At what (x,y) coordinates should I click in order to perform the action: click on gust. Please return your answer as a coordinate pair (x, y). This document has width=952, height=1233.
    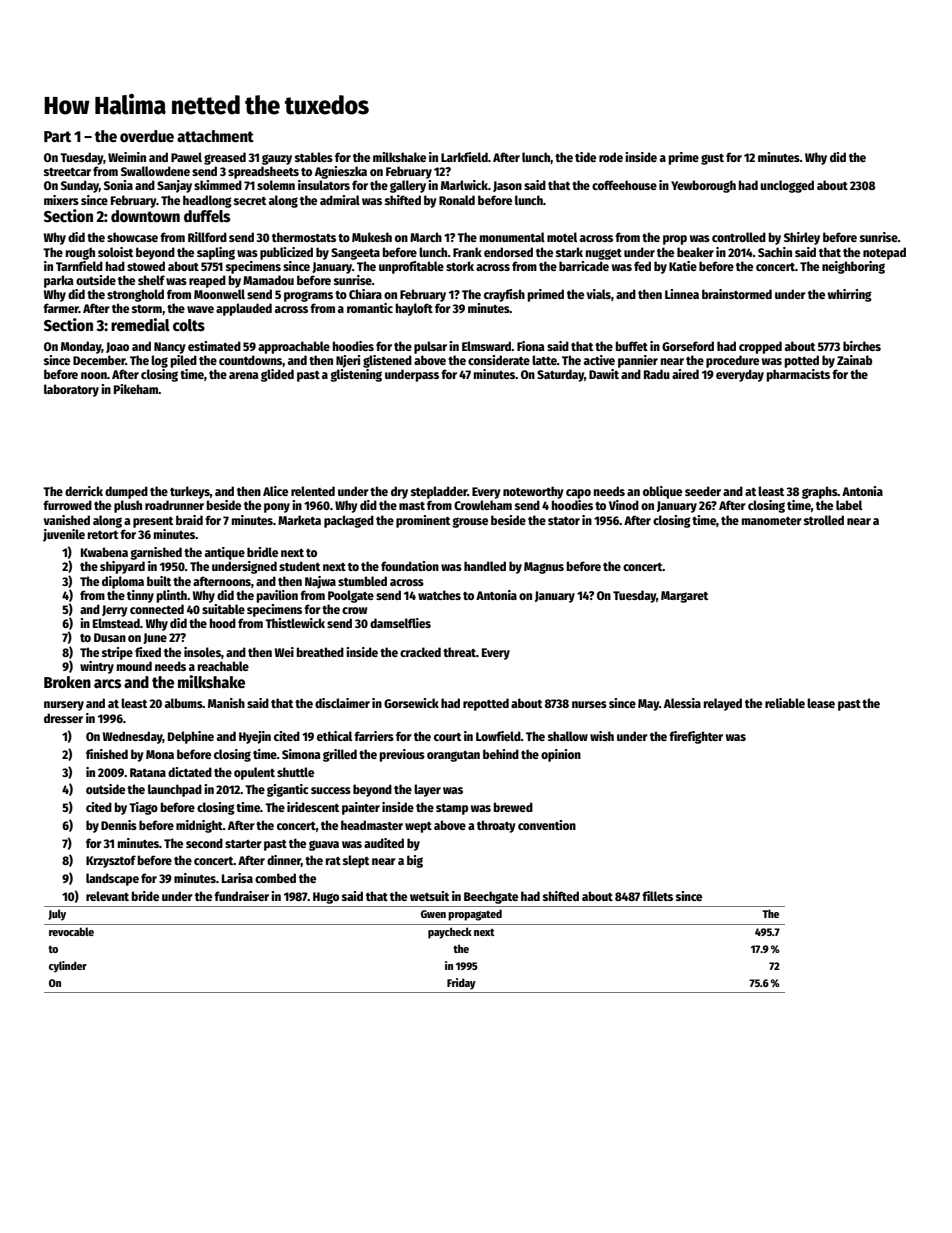
    Looking at the image, I should click on (712, 159).
